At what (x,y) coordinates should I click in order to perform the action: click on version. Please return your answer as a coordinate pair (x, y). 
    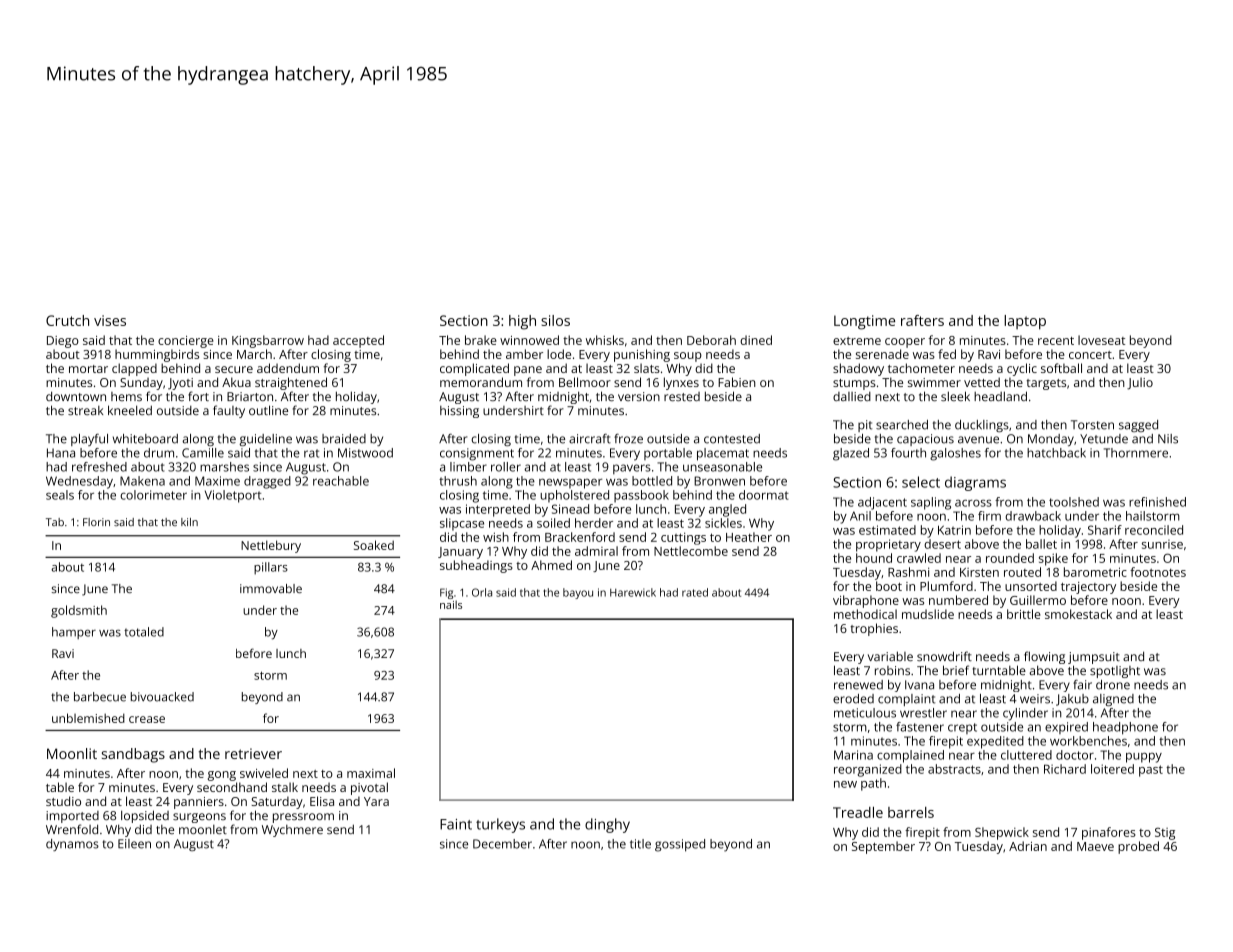
    Looking at the image, I should click on (639, 396).
